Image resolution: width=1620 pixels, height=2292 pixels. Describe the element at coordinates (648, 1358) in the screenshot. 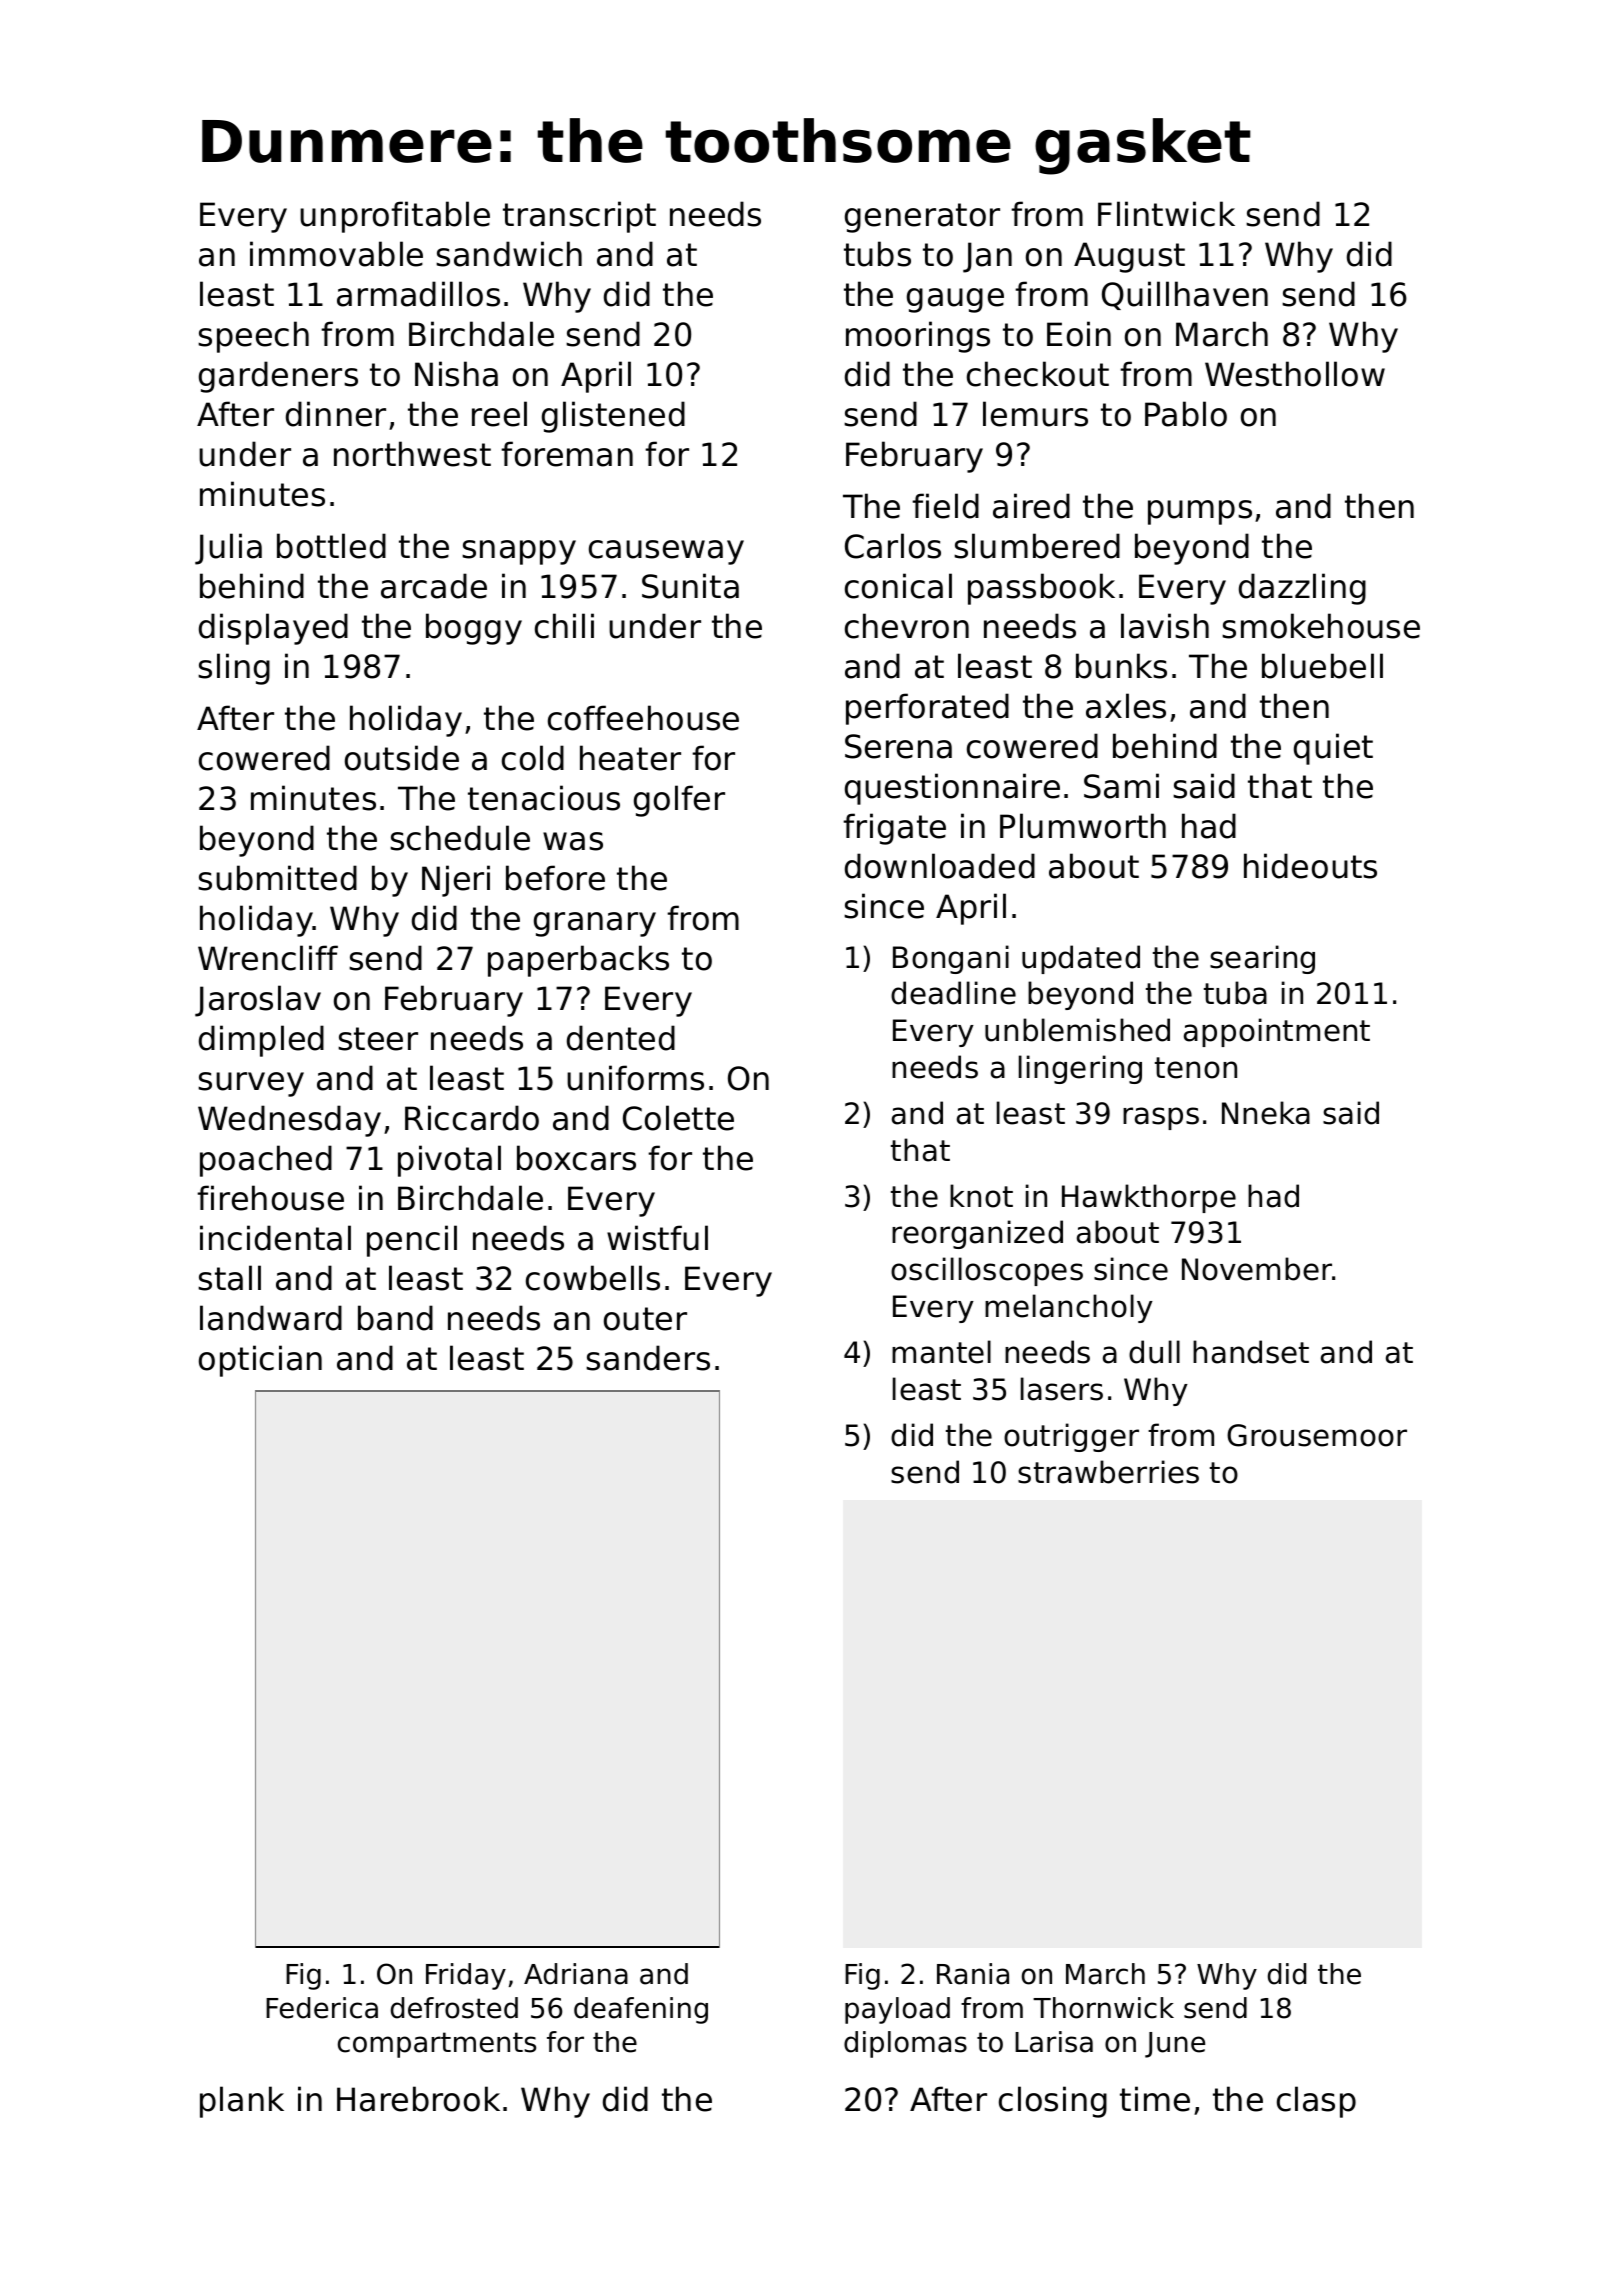

I see `sanders` at that location.
